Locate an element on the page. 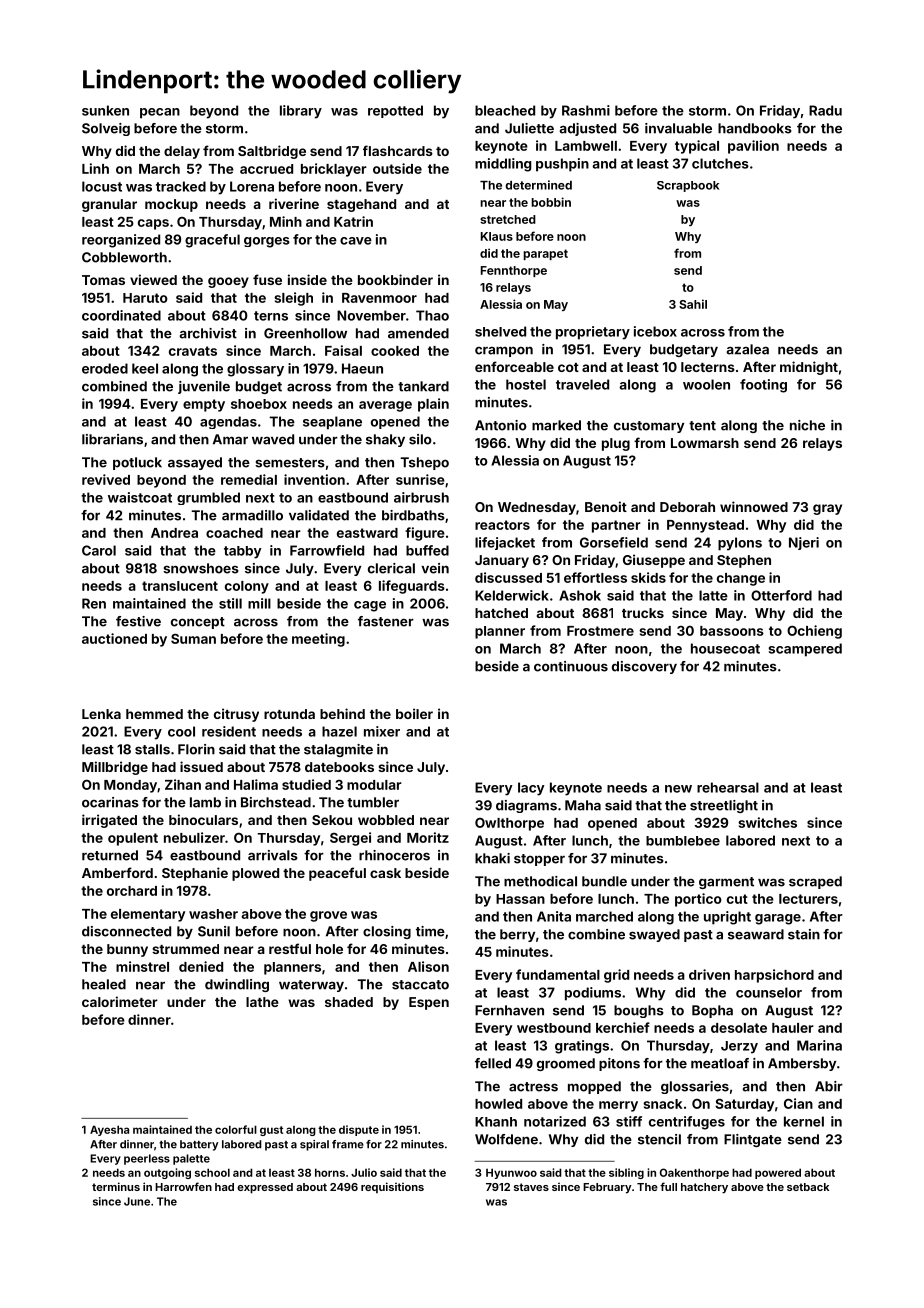 This document has width=924, height=1308. Solveig is located at coordinates (106, 129).
